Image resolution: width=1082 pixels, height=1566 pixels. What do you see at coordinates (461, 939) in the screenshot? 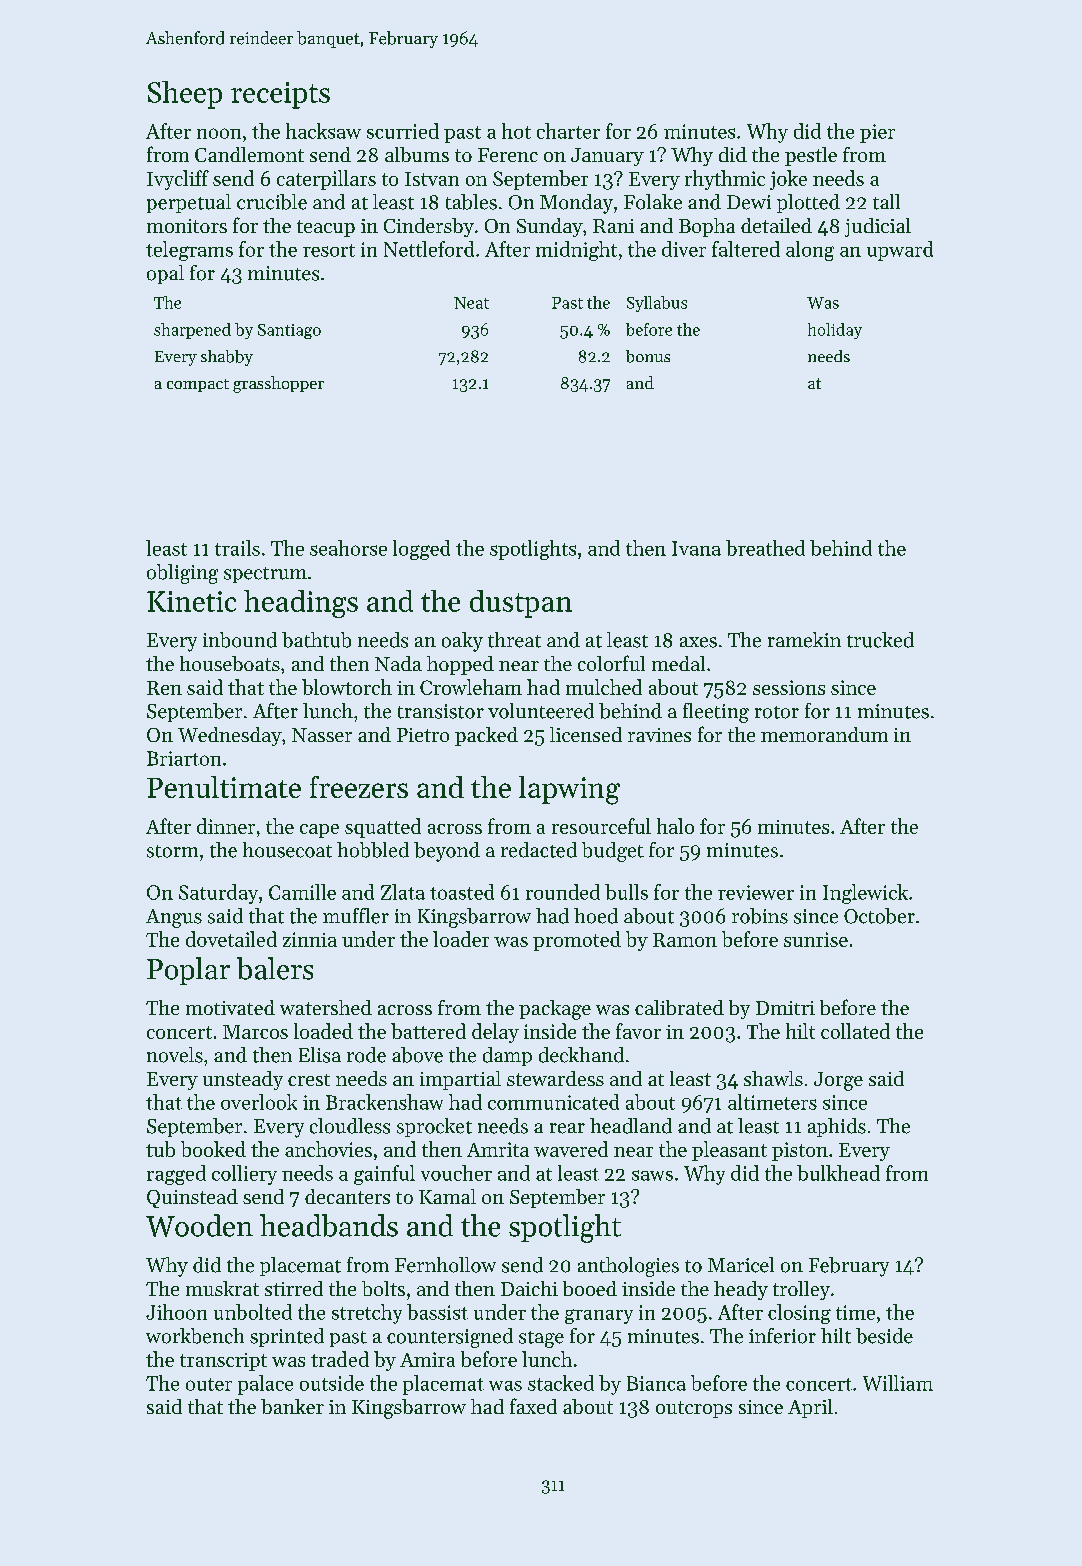
I see `loader` at bounding box center [461, 939].
